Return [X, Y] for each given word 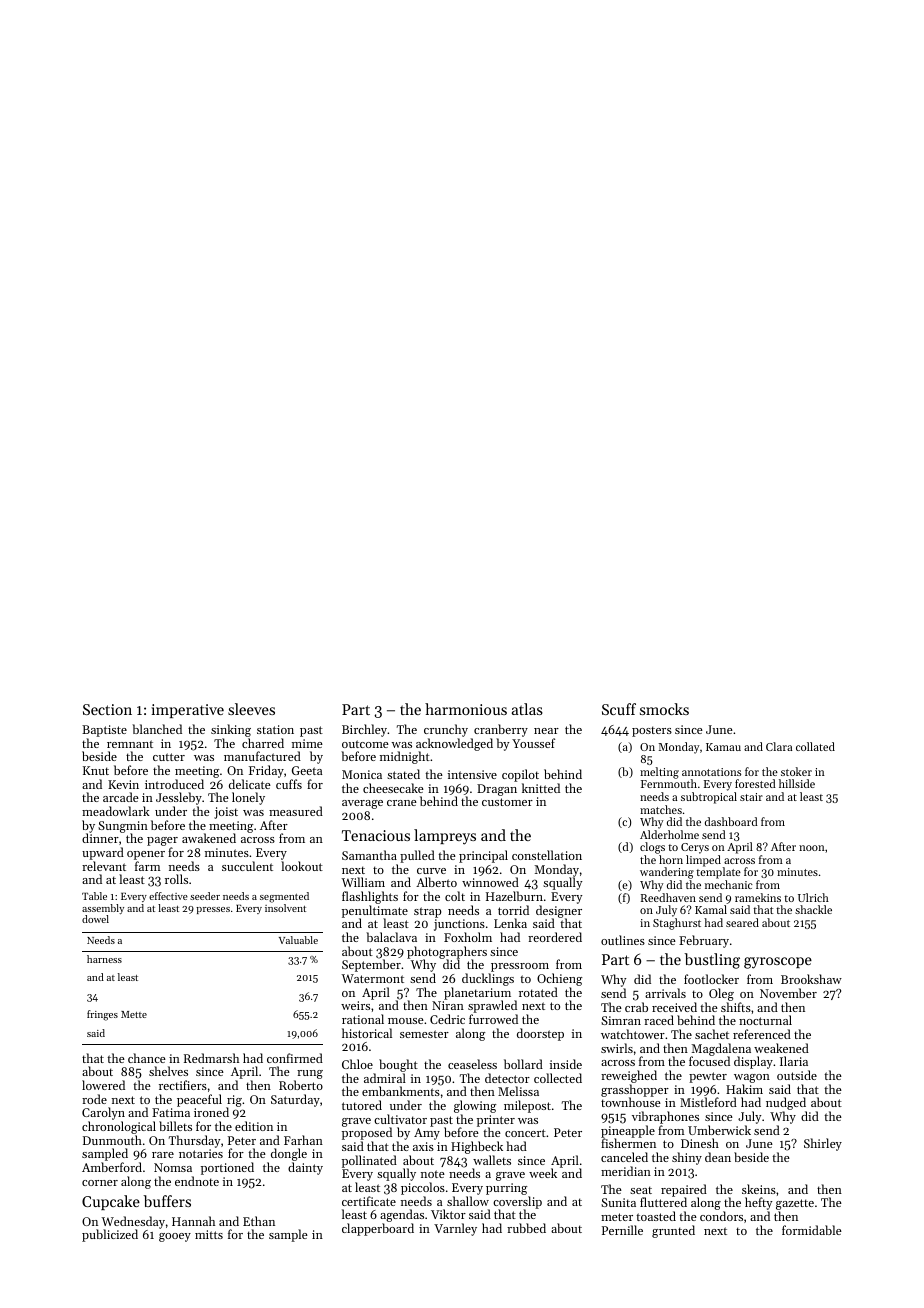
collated [815, 746]
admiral [385, 1078]
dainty [305, 1168]
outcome [365, 744]
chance [147, 1058]
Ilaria [794, 1061]
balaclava [391, 937]
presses [213, 910]
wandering [667, 873]
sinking [231, 730]
